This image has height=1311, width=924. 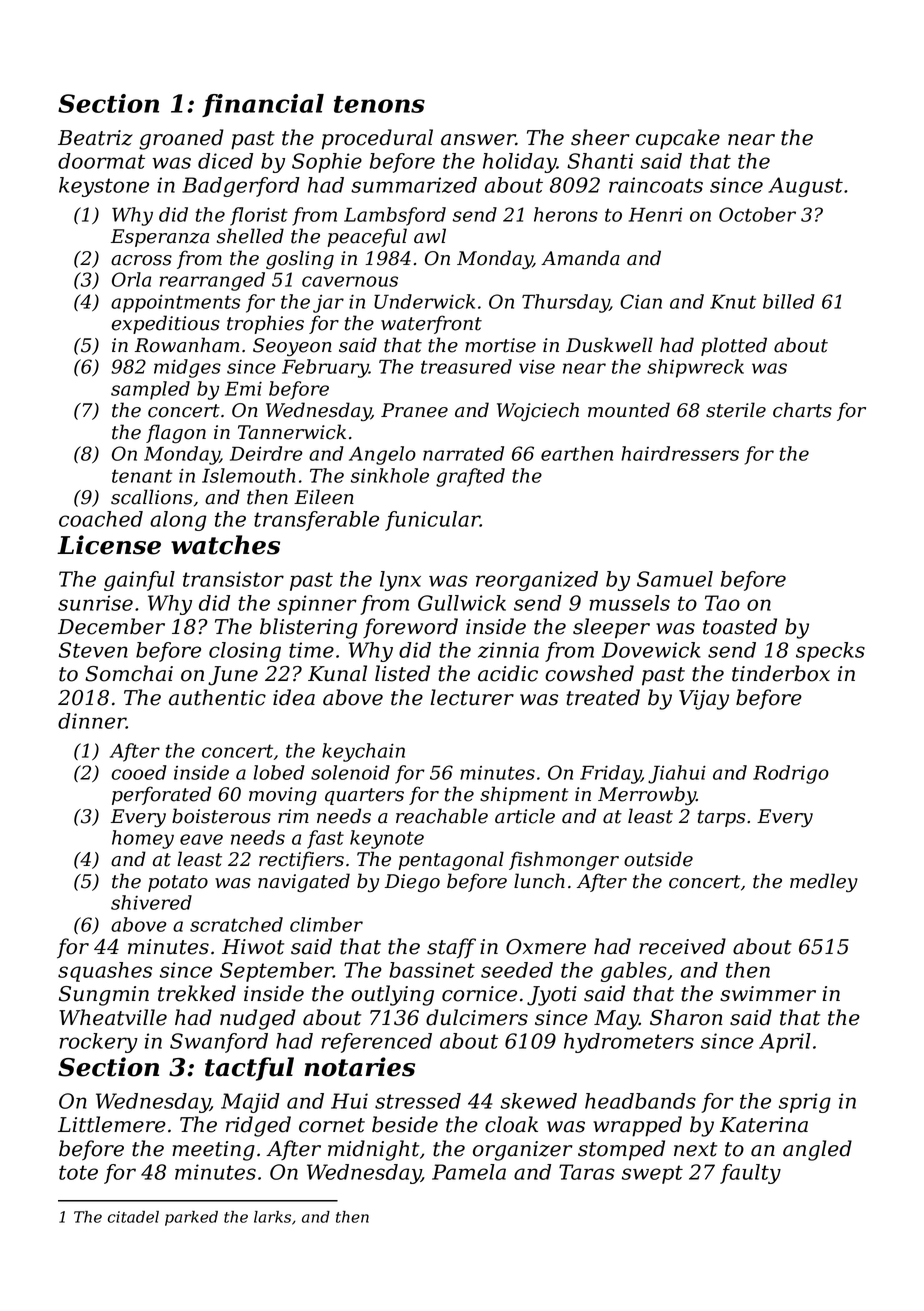 I want to click on Badgerford, so click(x=241, y=187).
